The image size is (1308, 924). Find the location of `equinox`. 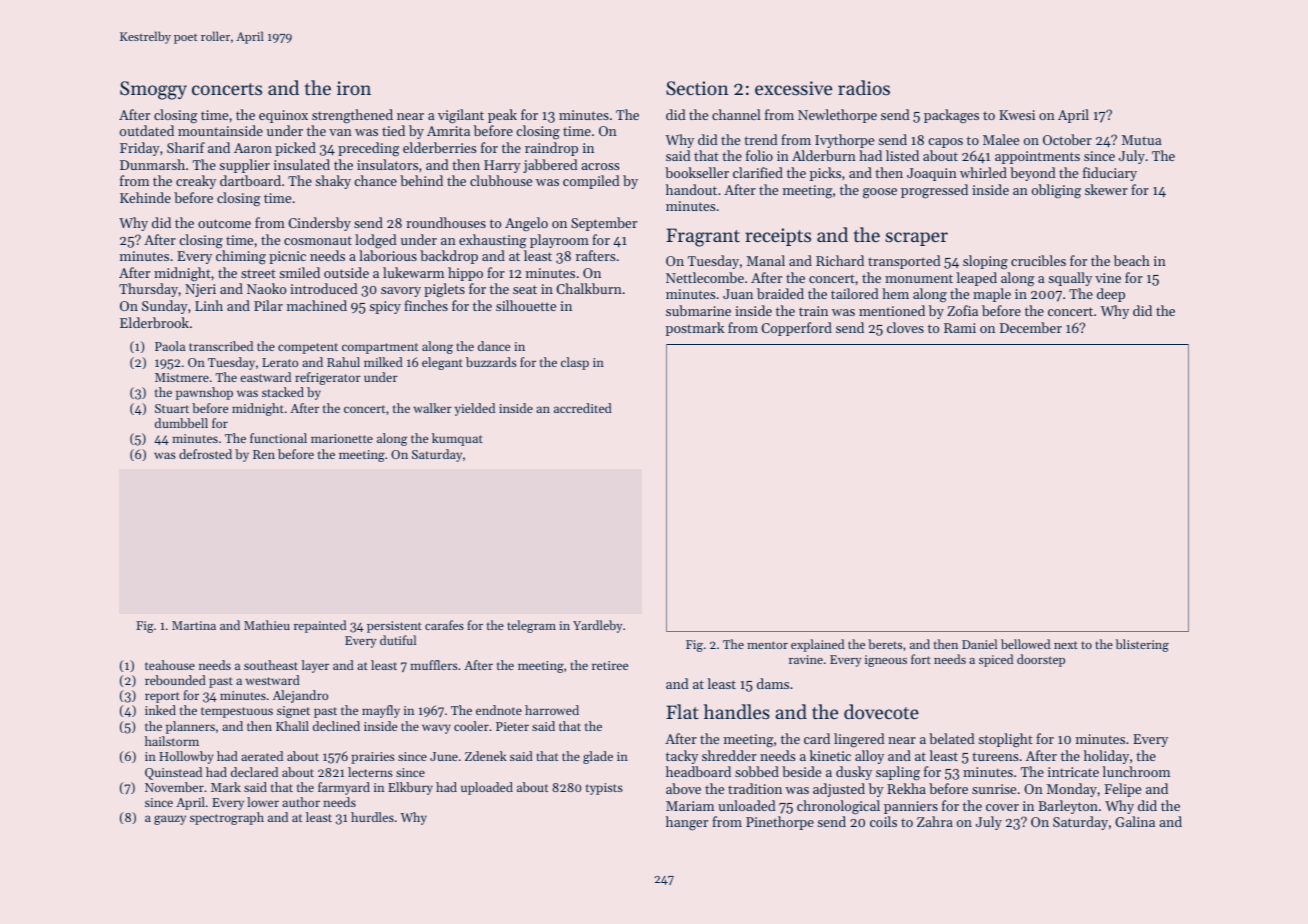

equinox is located at coordinates (283, 116).
